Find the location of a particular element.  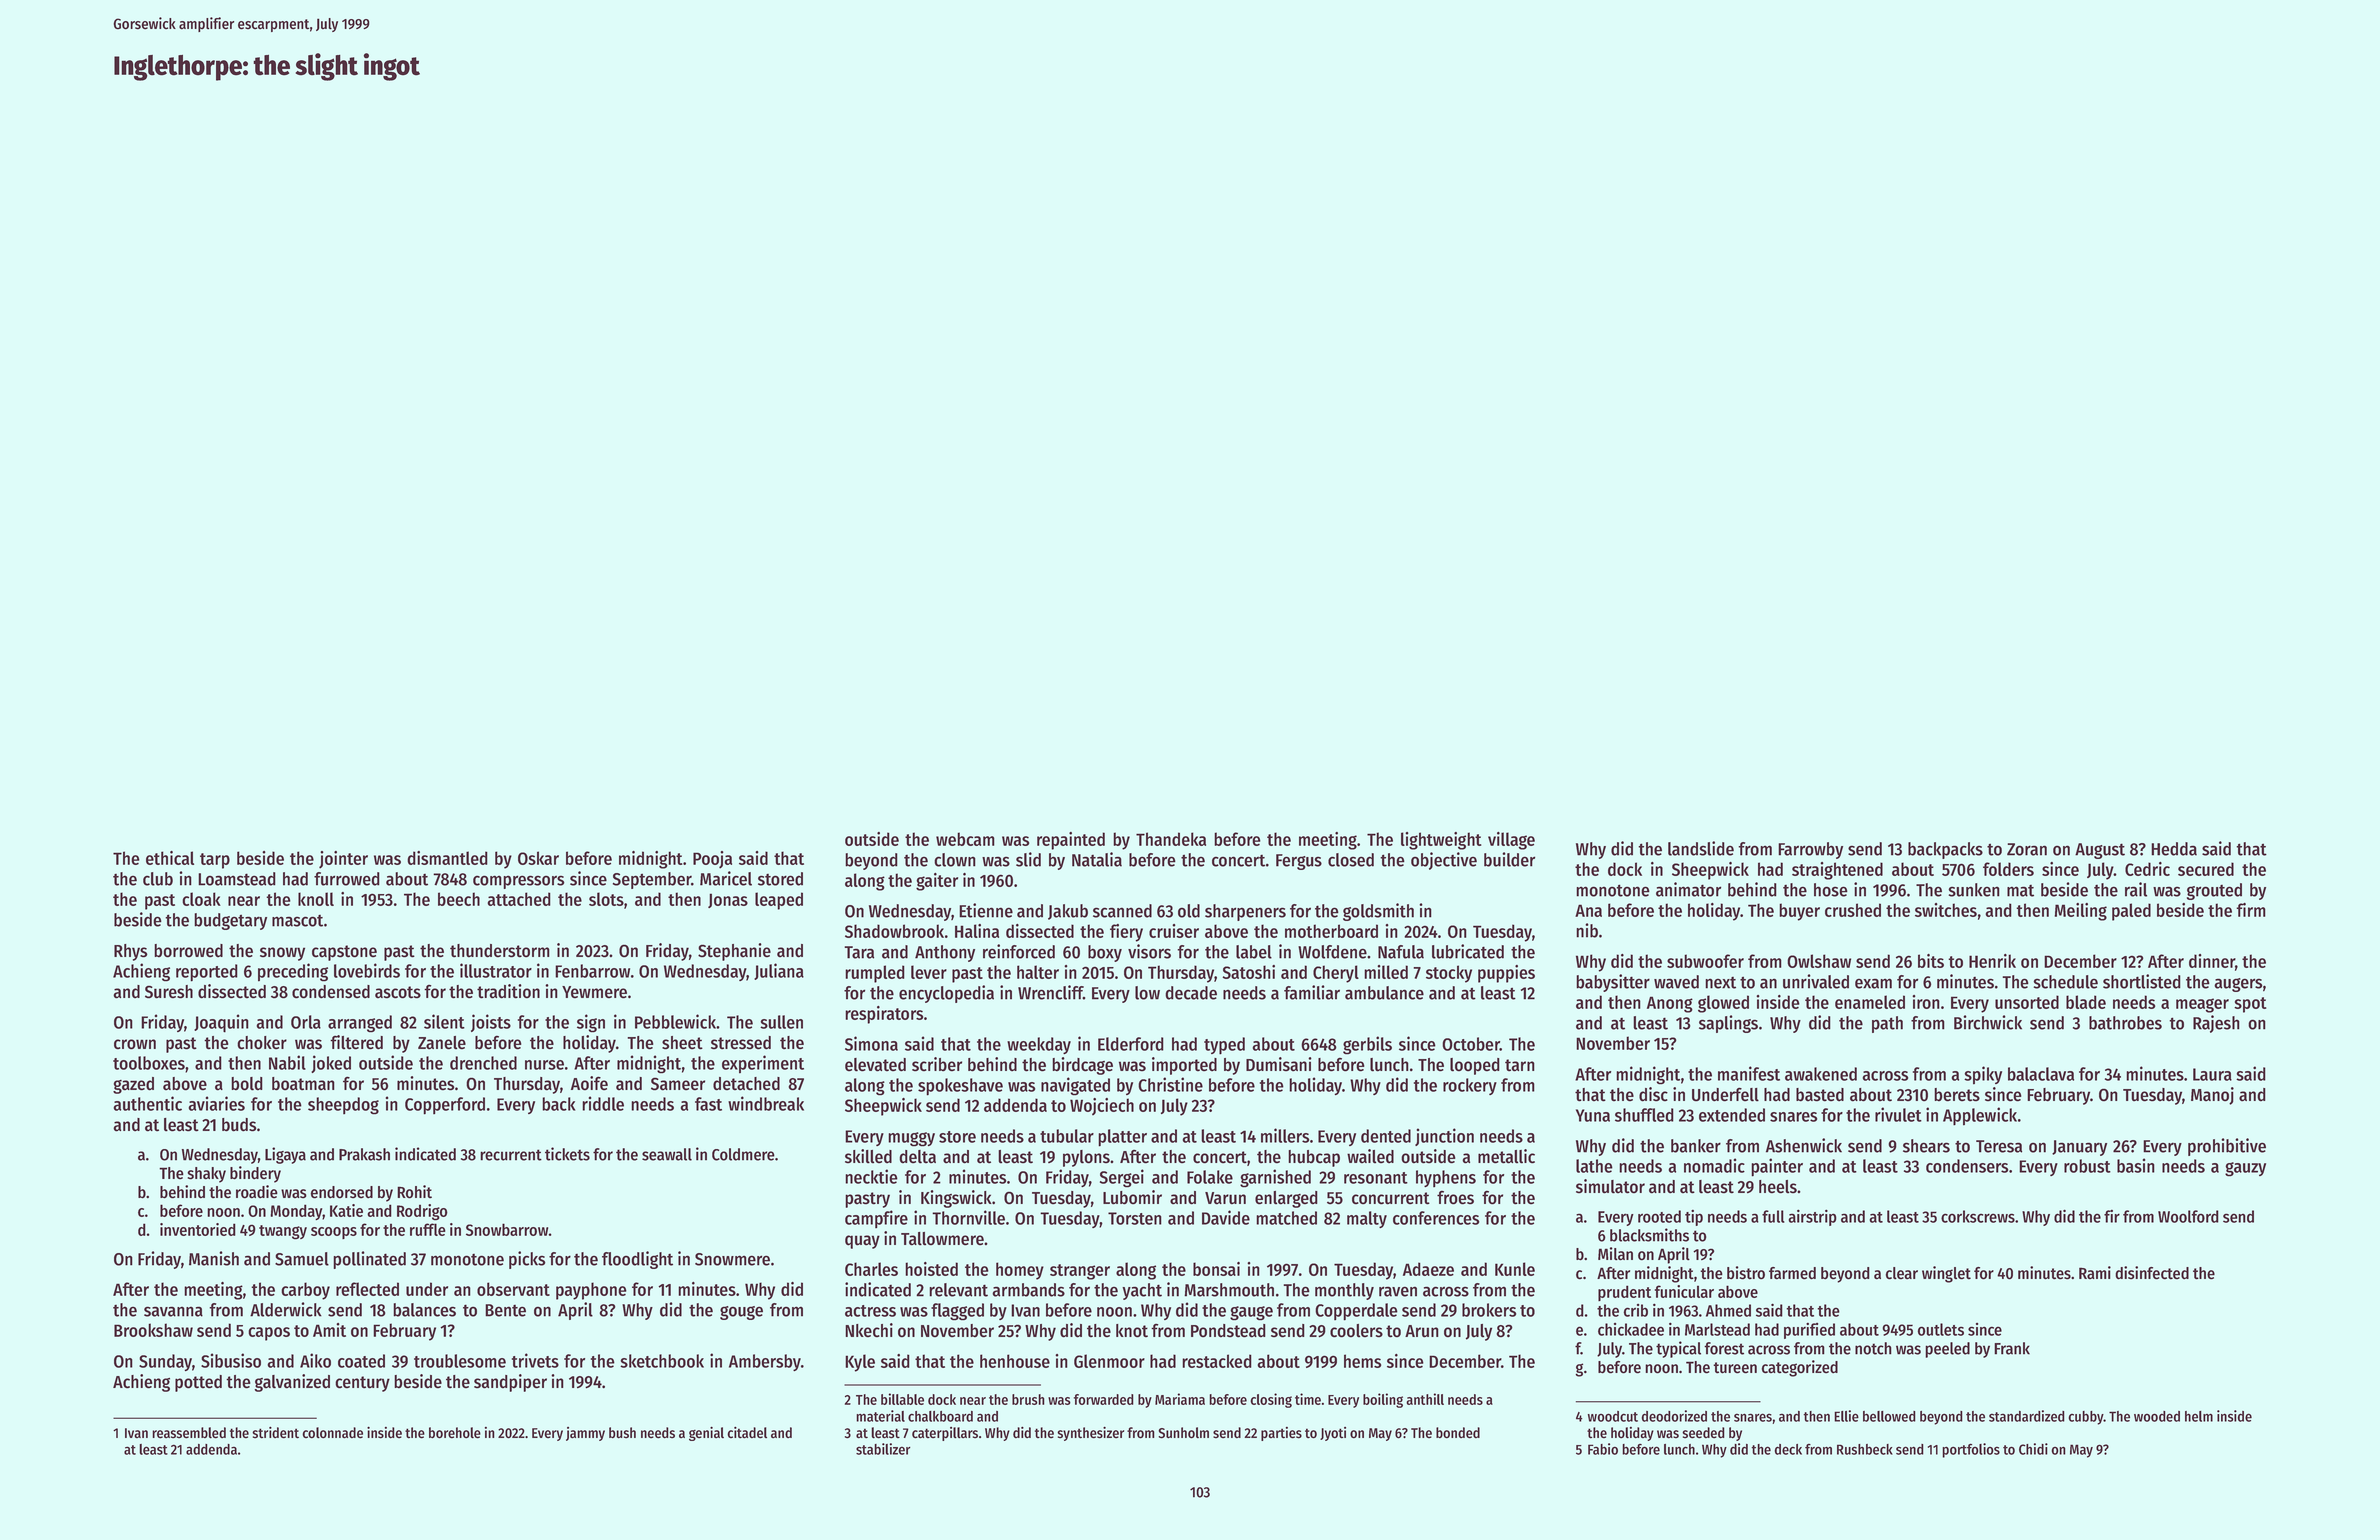

Fabio is located at coordinates (1603, 1449).
